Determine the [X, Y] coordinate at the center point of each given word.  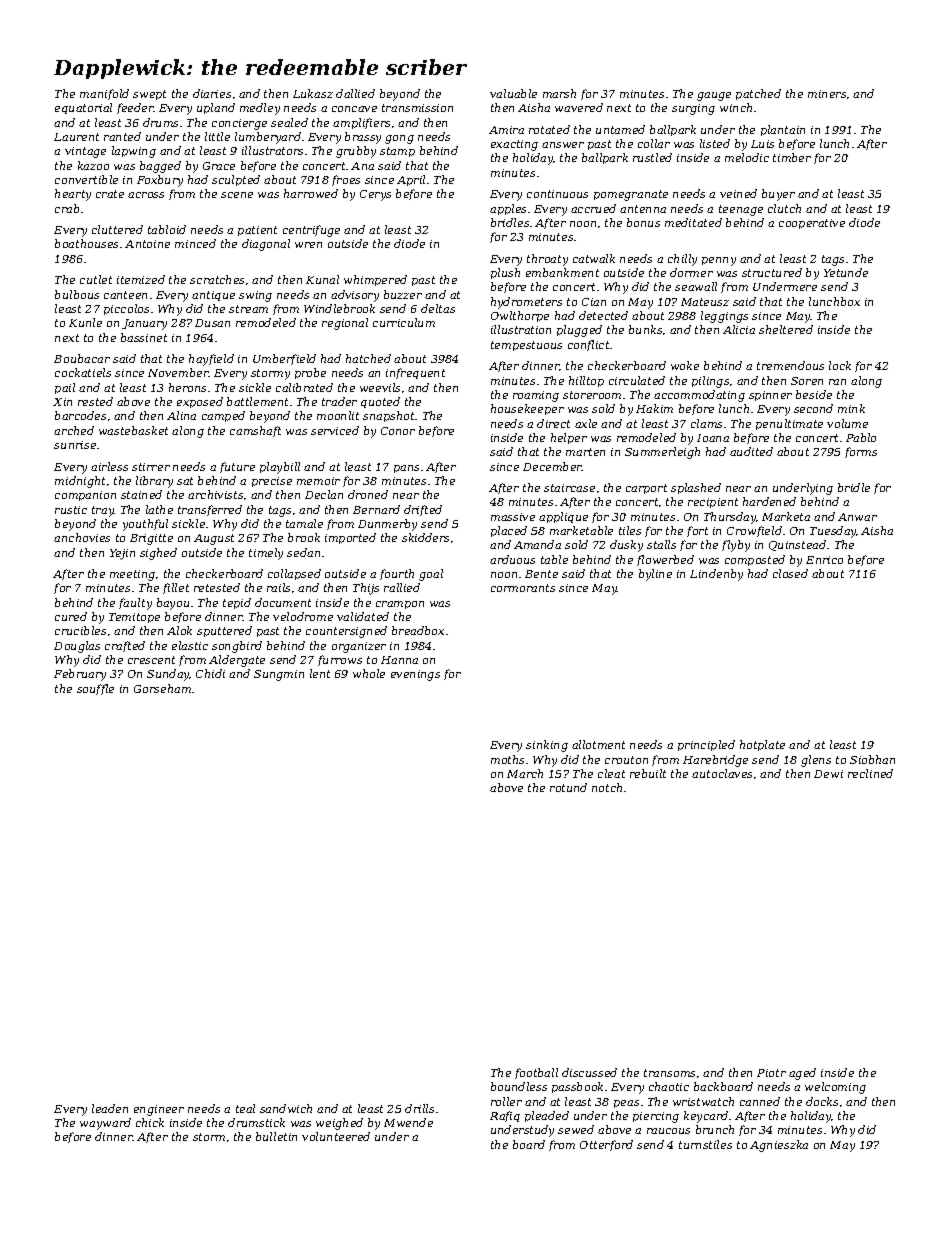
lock [840, 365]
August [214, 539]
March [525, 773]
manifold [104, 94]
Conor [398, 431]
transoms [669, 1073]
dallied [355, 93]
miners [827, 94]
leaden [110, 1108]
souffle [95, 689]
